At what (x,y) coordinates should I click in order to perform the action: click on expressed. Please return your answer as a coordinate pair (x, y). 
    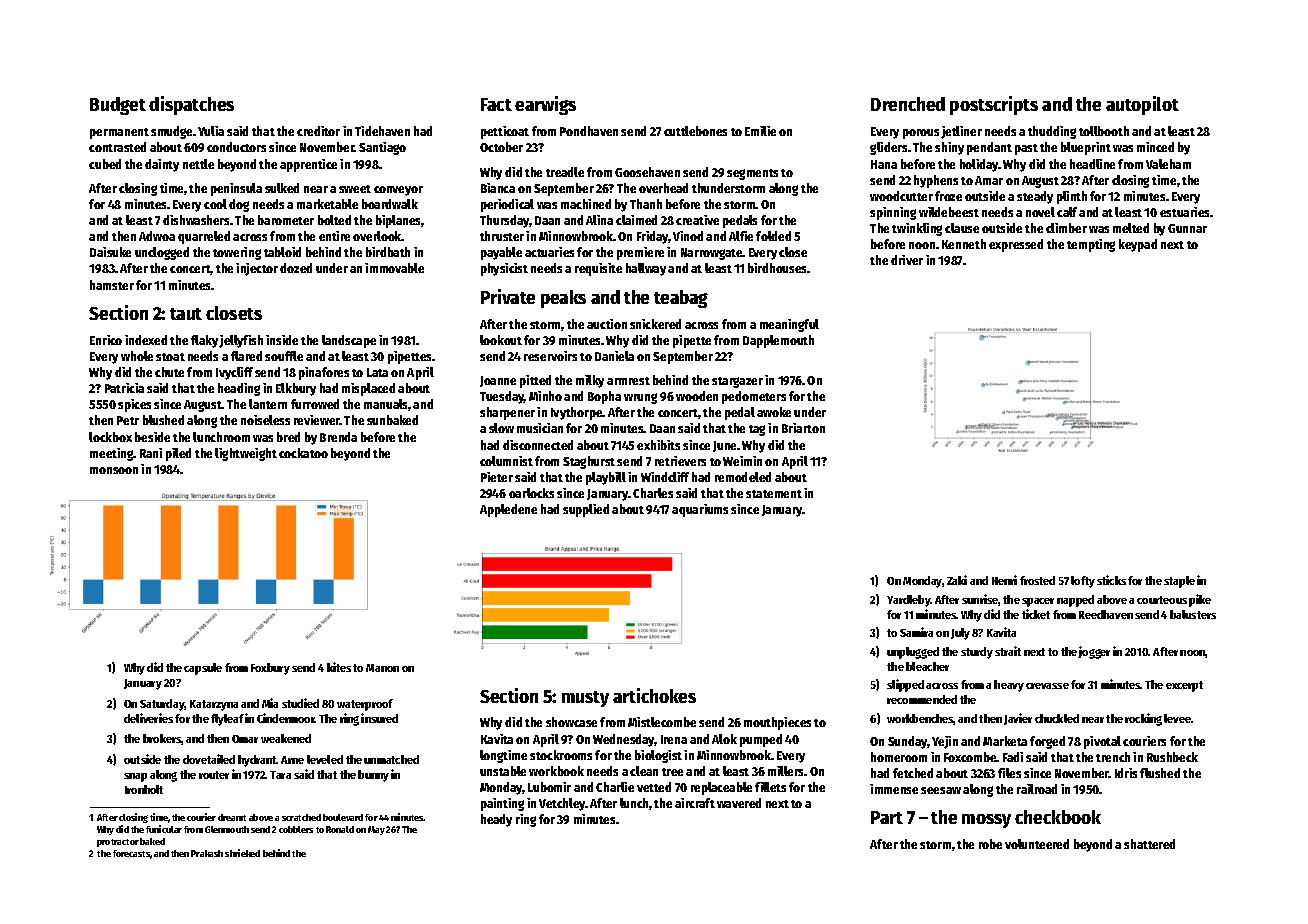
    Looking at the image, I should click on (1016, 245).
